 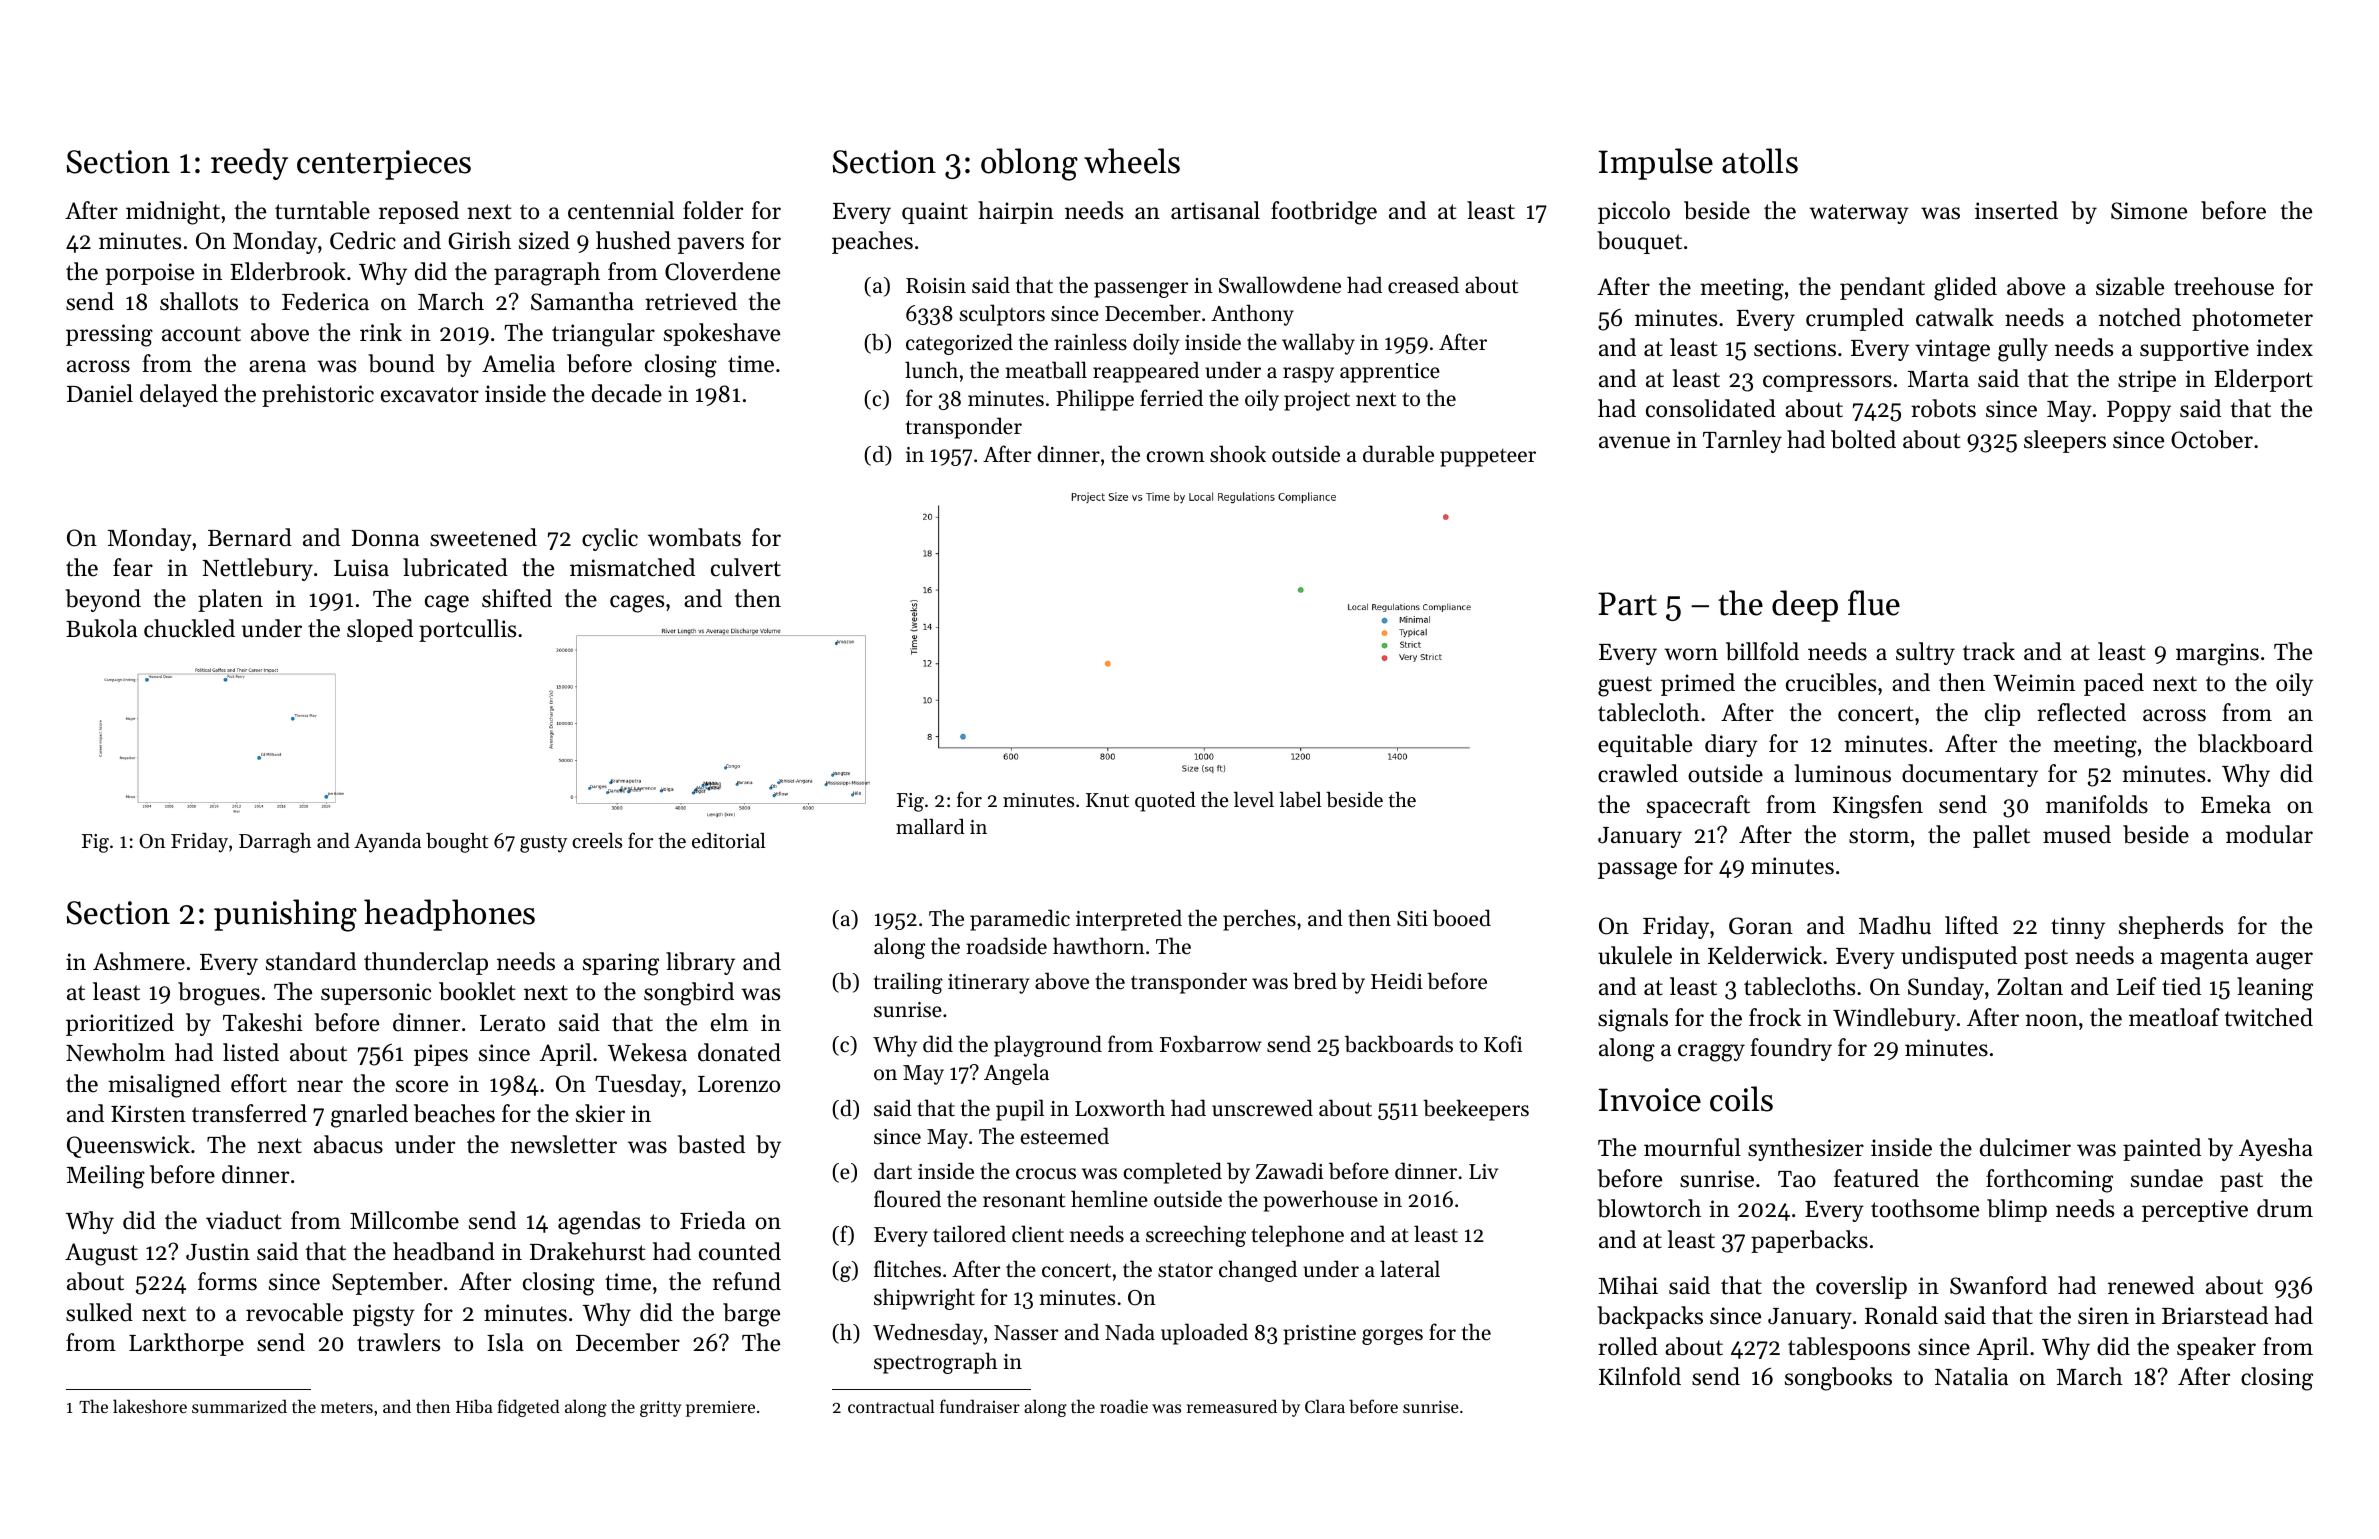 I want to click on centennial, so click(x=621, y=210).
